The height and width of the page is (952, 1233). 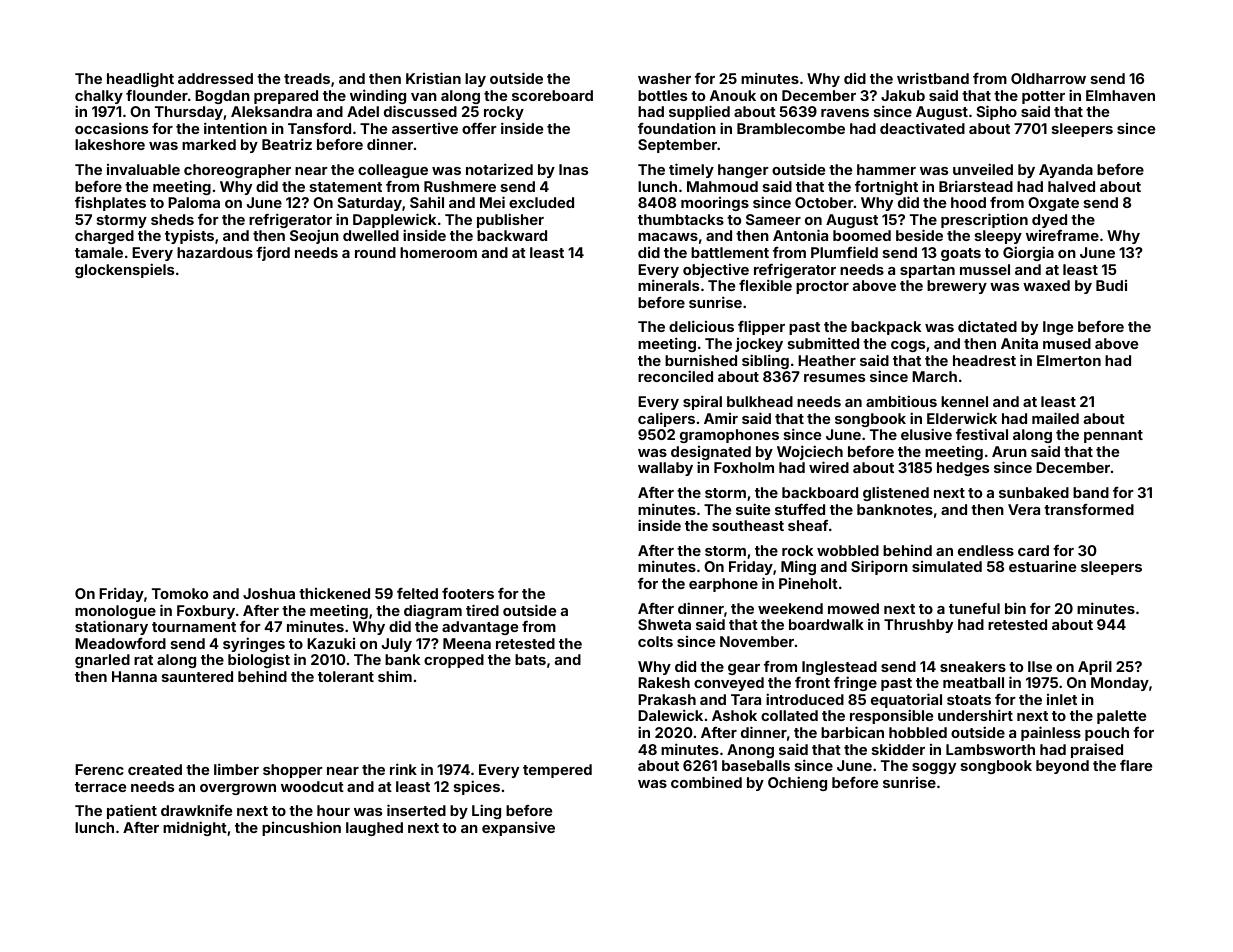 What do you see at coordinates (301, 828) in the page?
I see `pincushion` at bounding box center [301, 828].
